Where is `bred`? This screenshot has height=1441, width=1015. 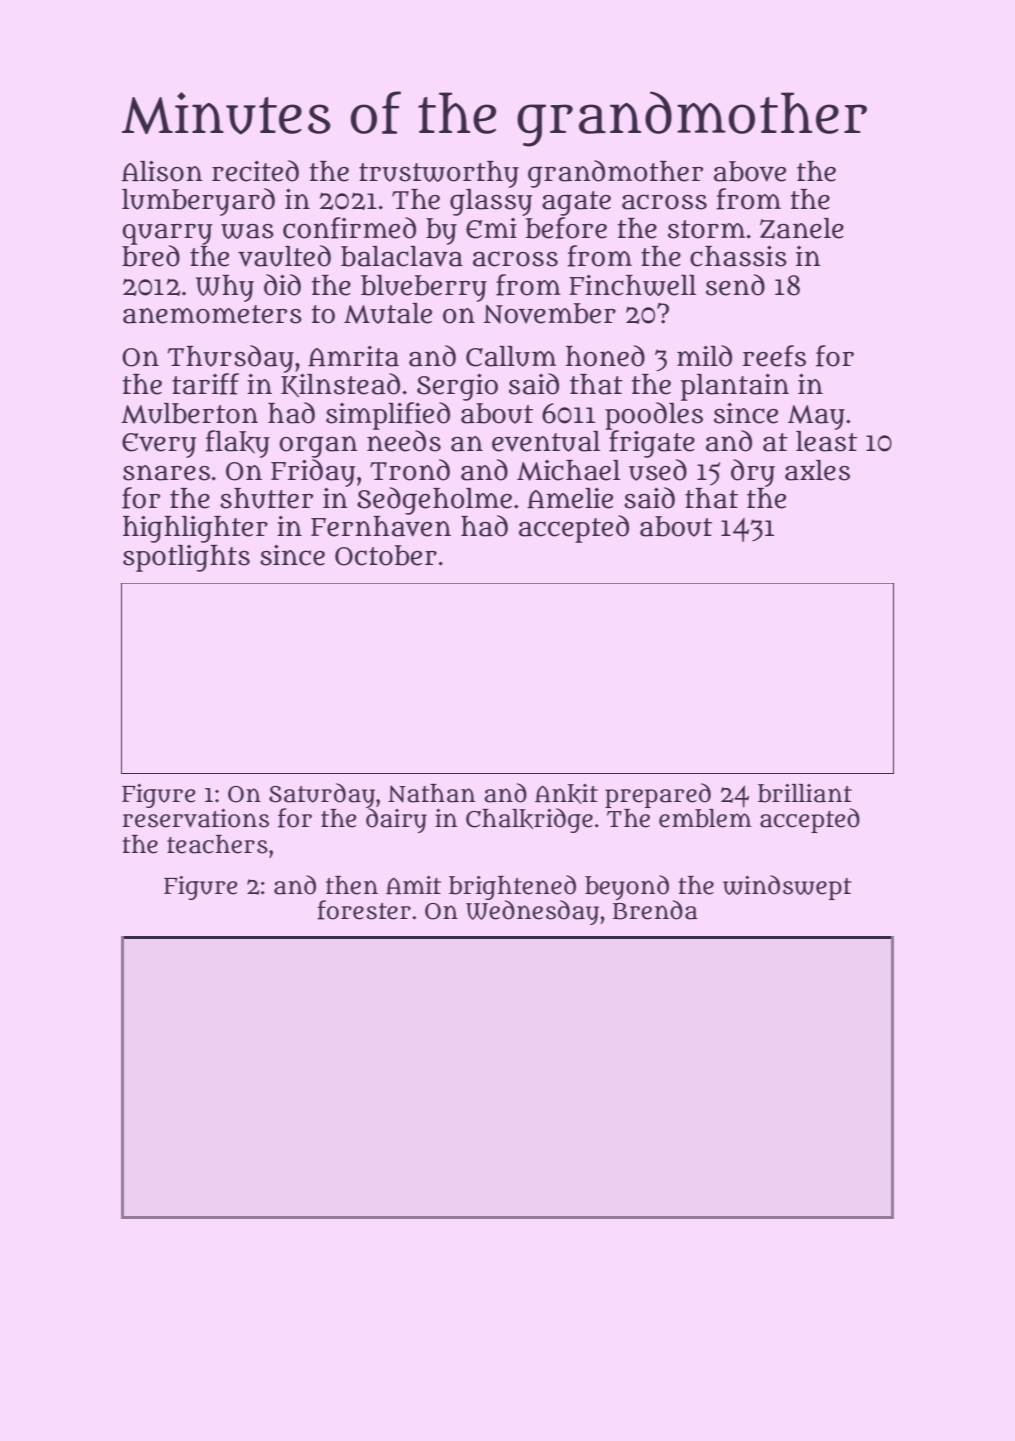
bred is located at coordinates (151, 256).
